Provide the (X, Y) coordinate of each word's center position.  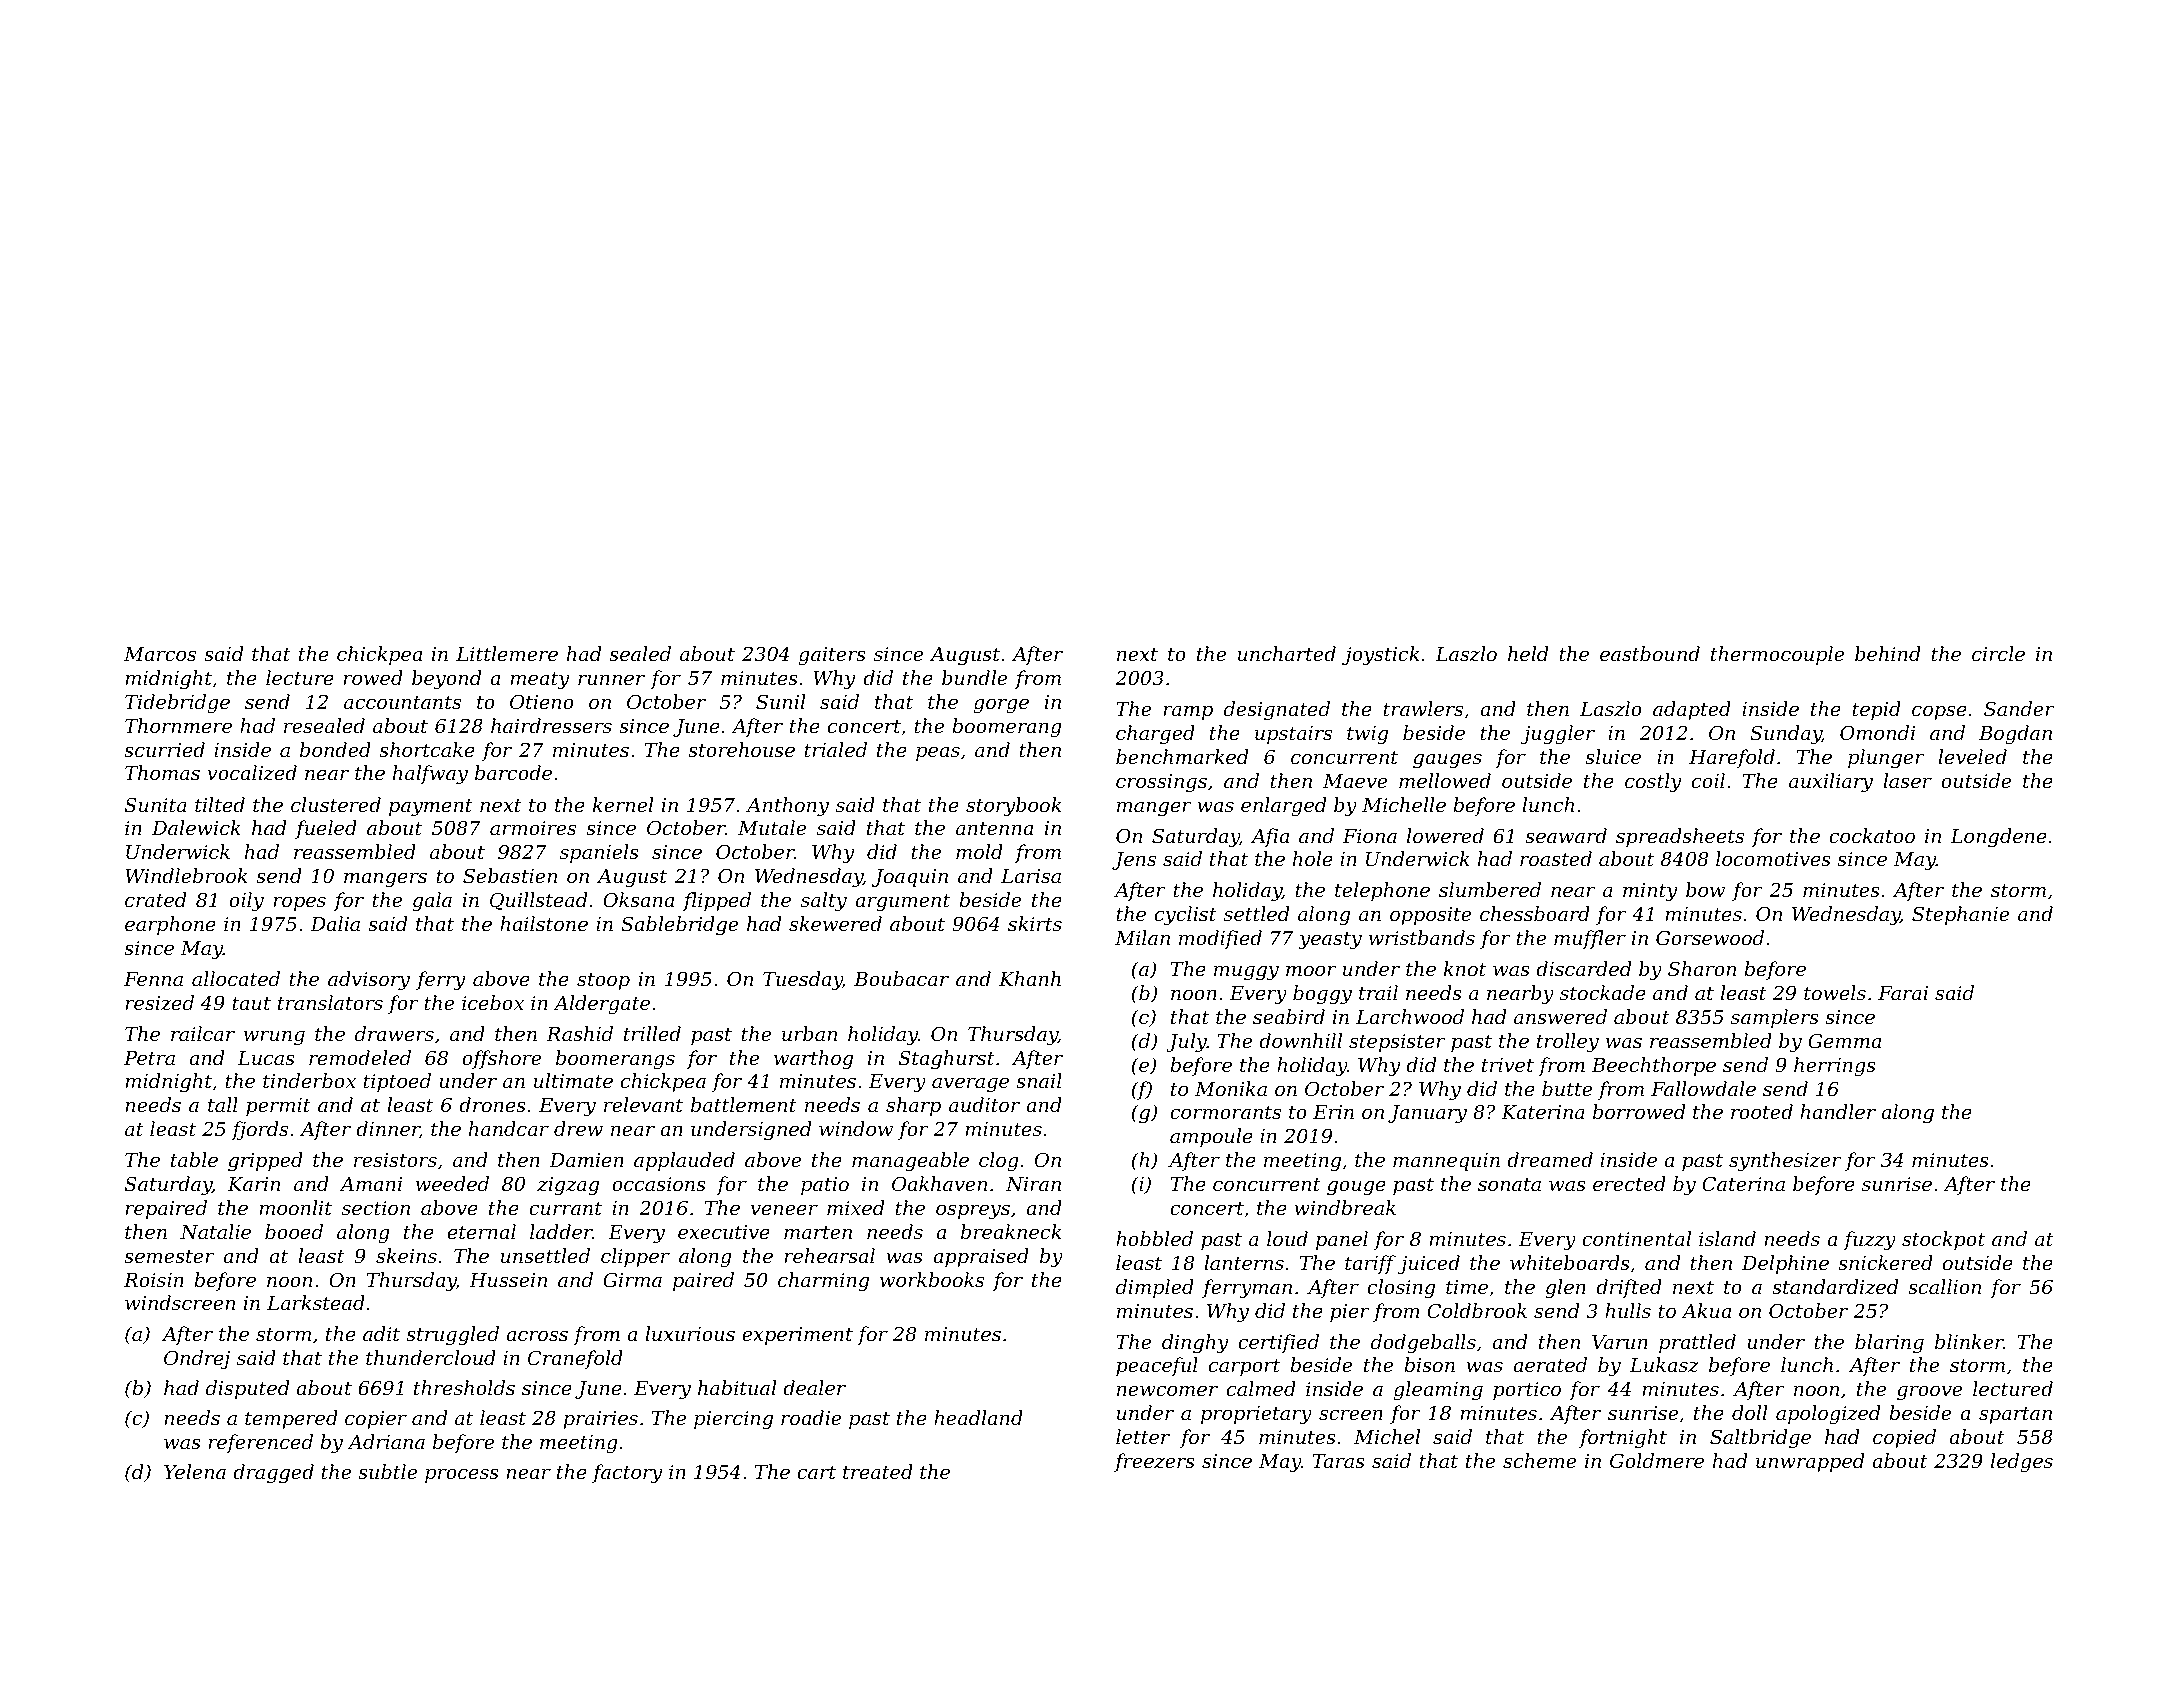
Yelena (195, 1471)
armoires (533, 828)
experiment (797, 1336)
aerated (1550, 1364)
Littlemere (507, 653)
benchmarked (1182, 756)
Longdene (1998, 838)
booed (294, 1231)
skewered (835, 923)
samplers (1775, 1018)
